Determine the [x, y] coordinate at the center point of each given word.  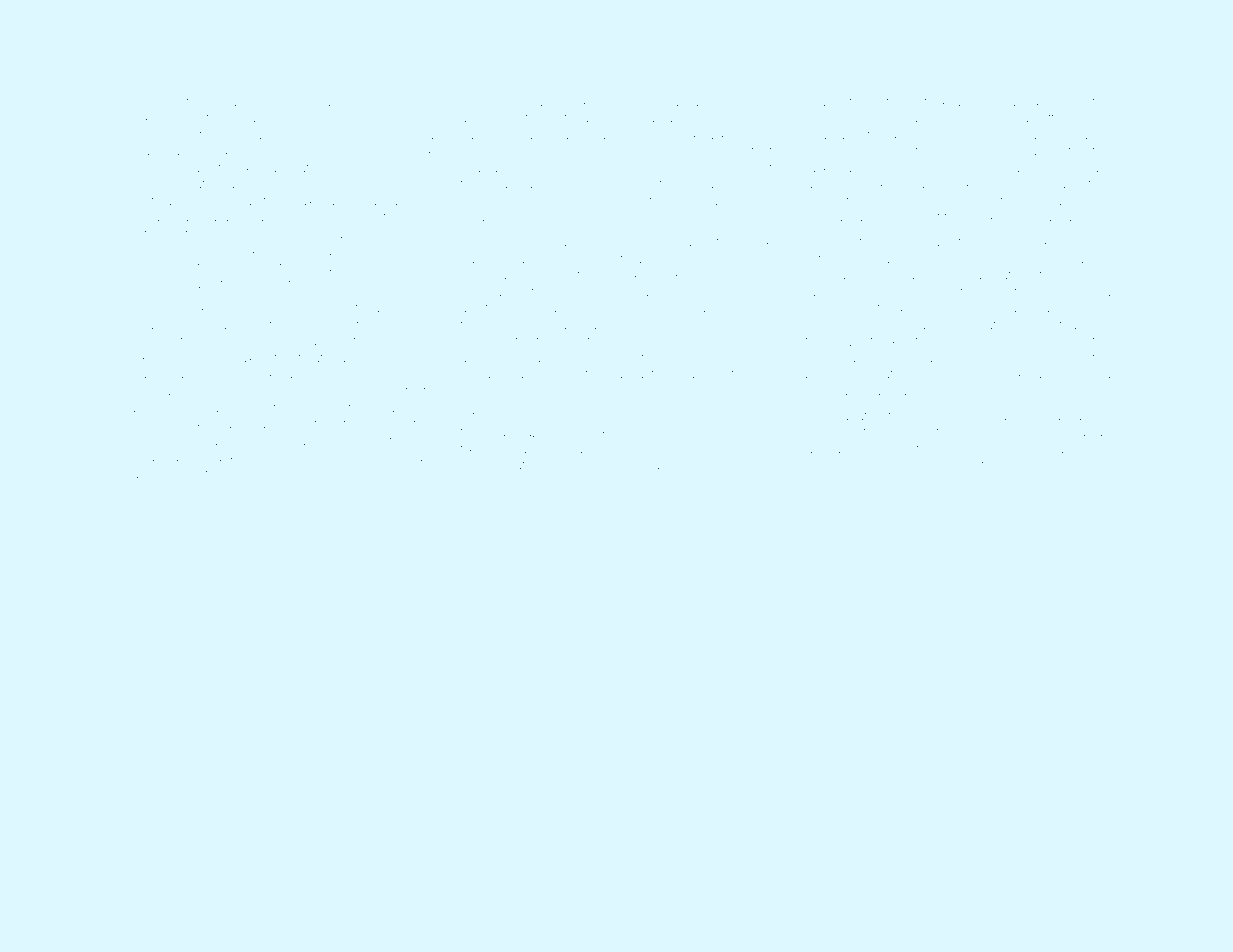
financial [484, 432]
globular [523, 104]
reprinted [907, 152]
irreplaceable [522, 359]
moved [549, 201]
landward [1034, 308]
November [334, 118]
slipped [200, 201]
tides [1059, 102]
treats [314, 358]
